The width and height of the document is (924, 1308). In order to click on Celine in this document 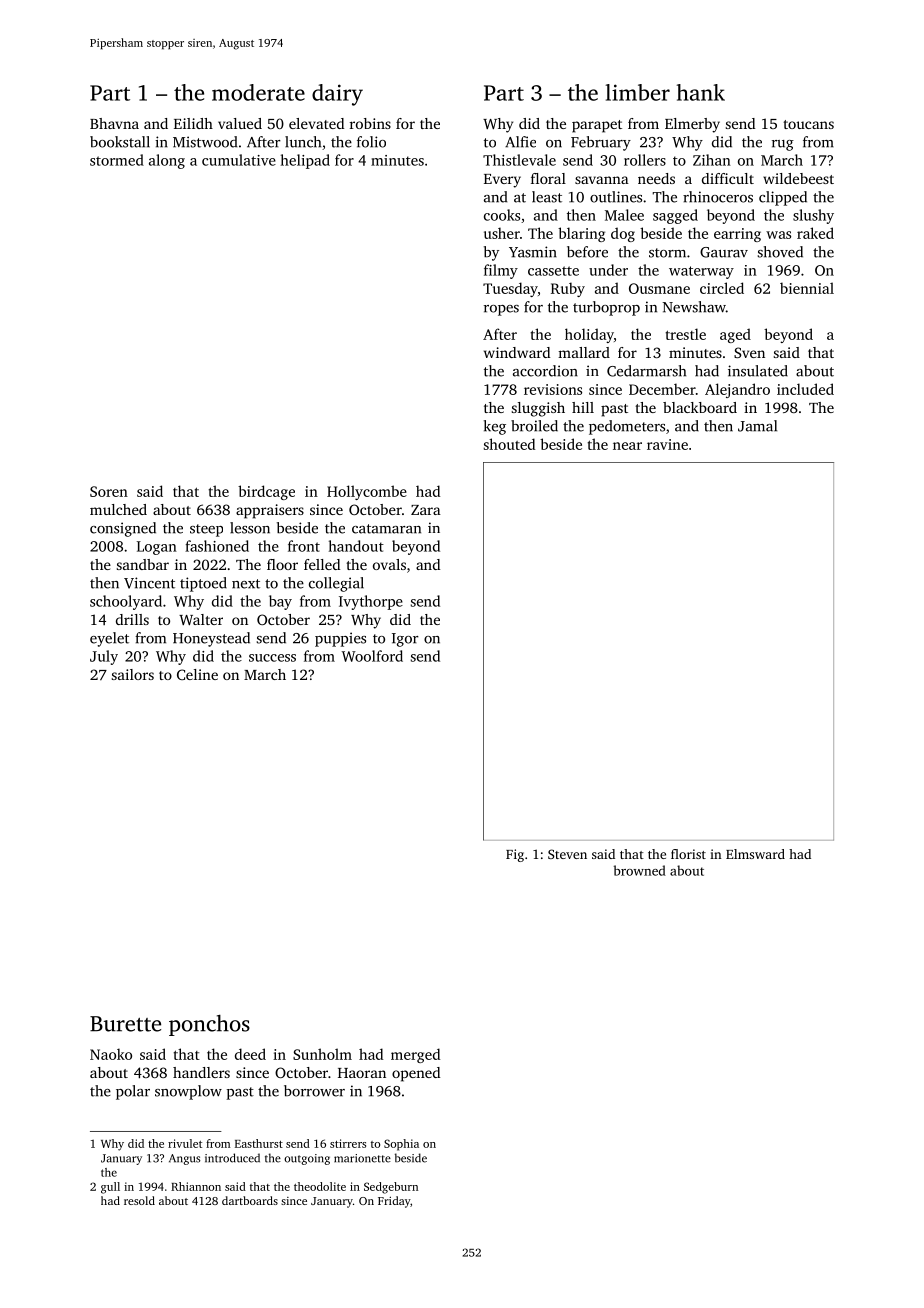, I will do `click(197, 674)`.
